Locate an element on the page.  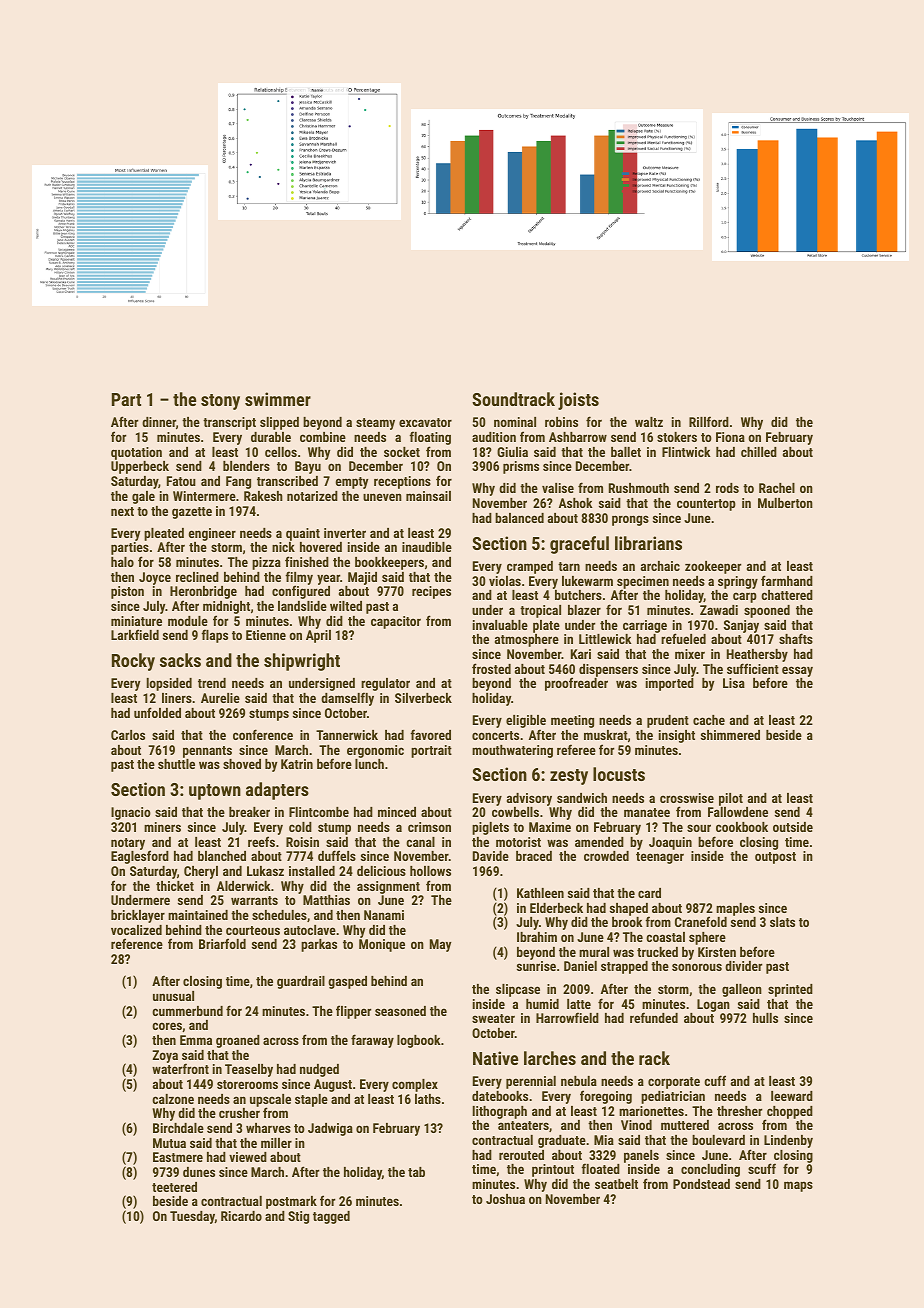
Pondstead is located at coordinates (701, 1184).
